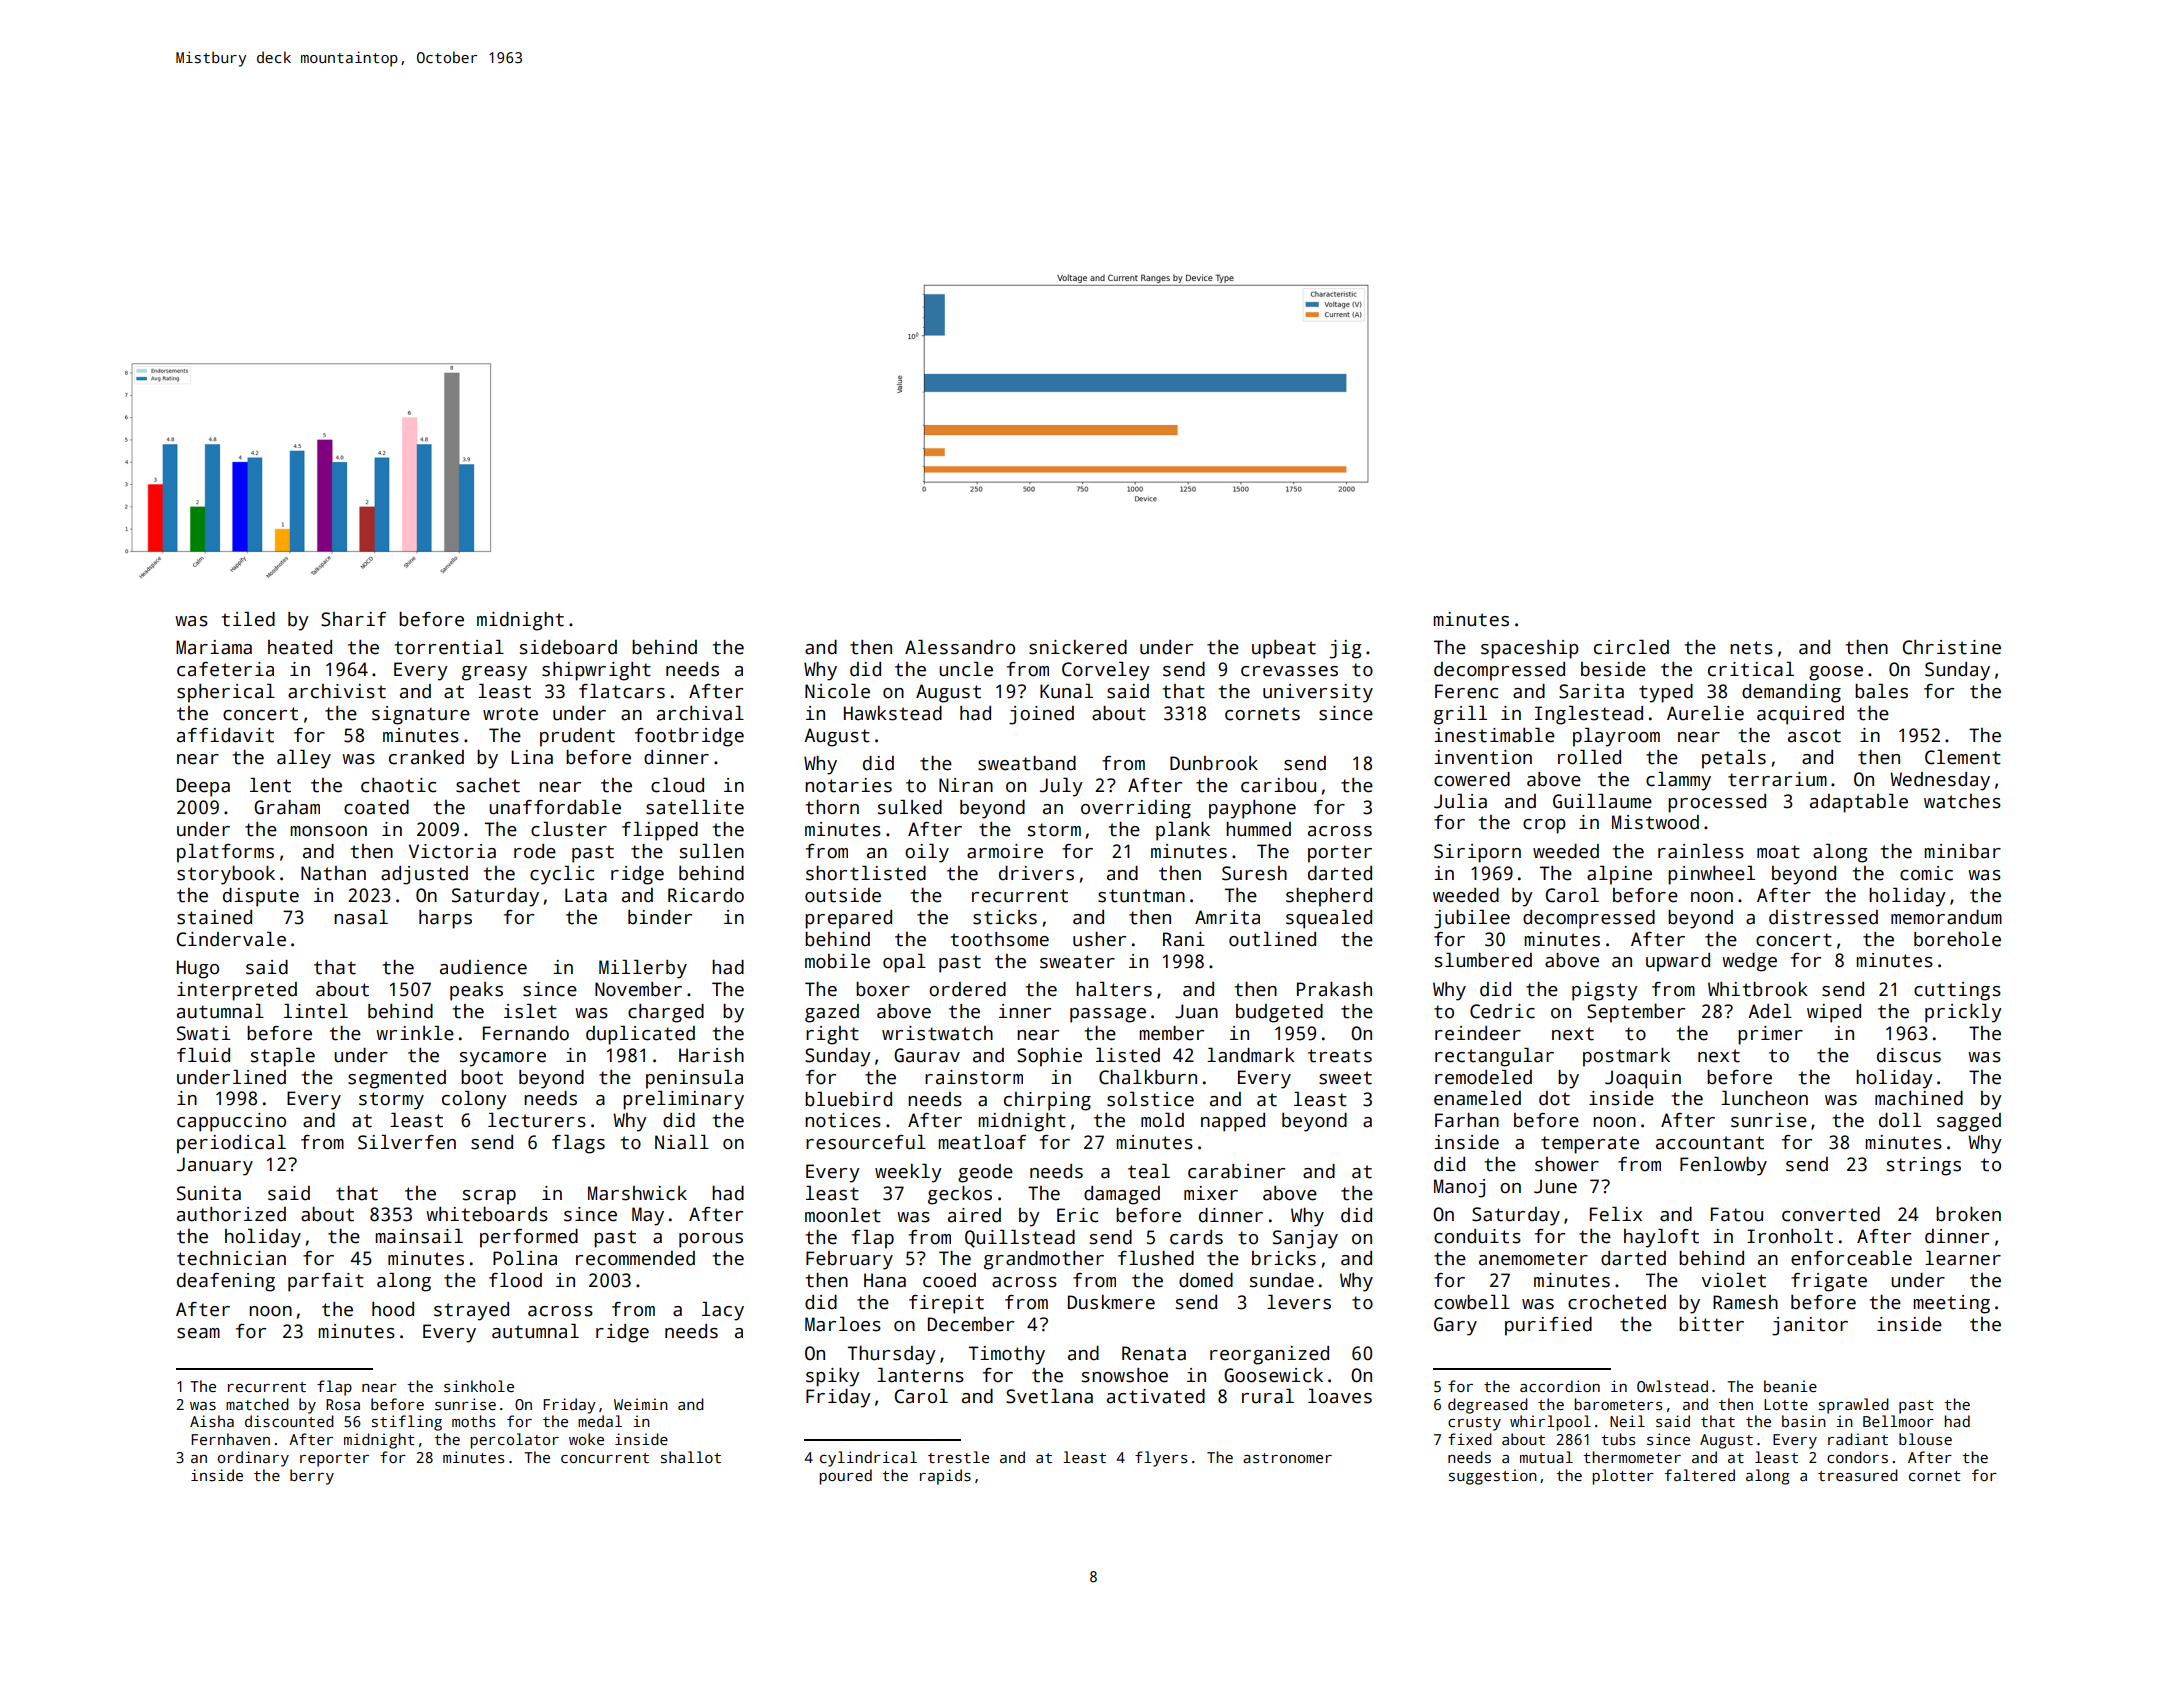  I want to click on ordered, so click(967, 989).
